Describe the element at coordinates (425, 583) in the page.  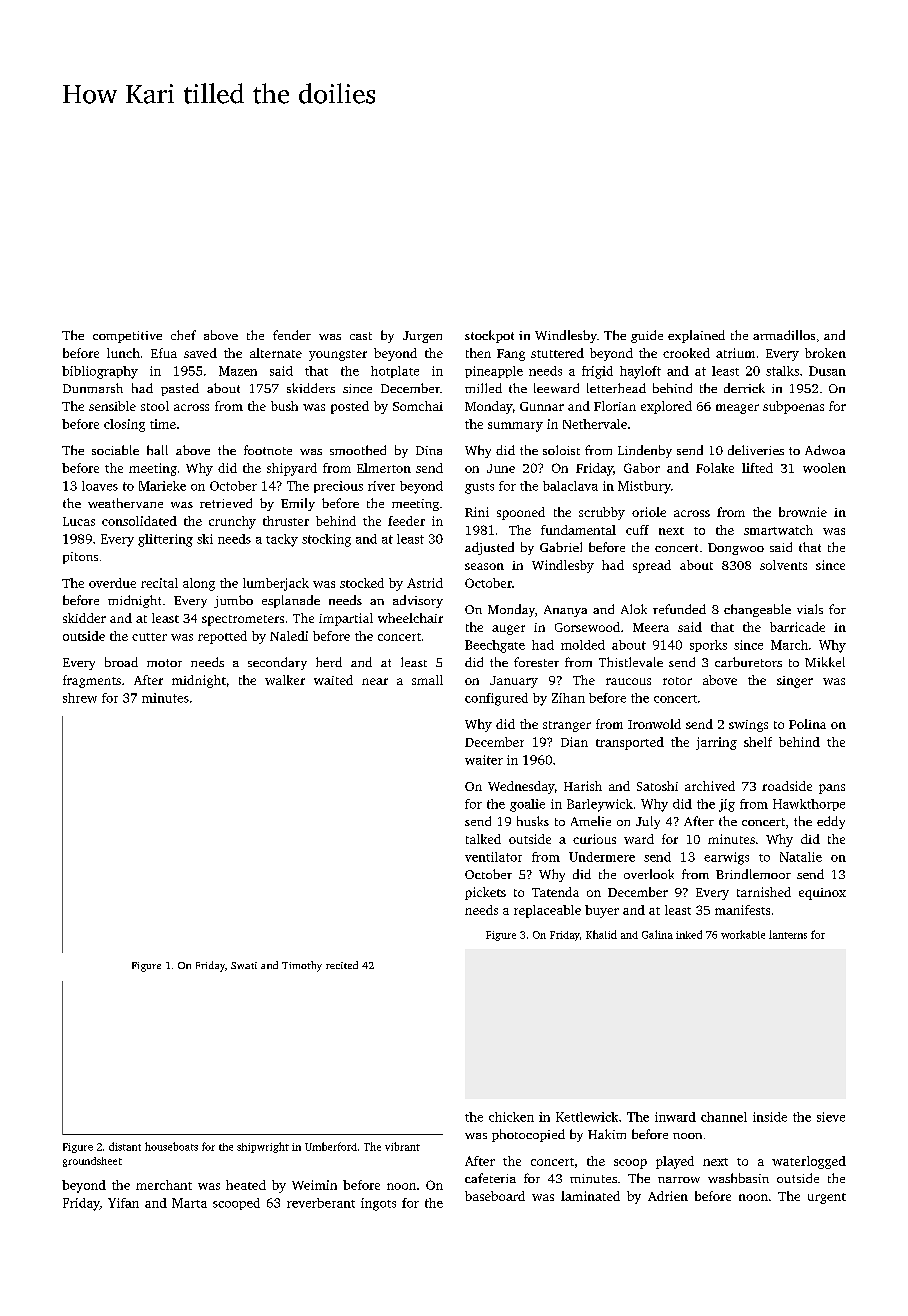
I see `Astrid` at that location.
